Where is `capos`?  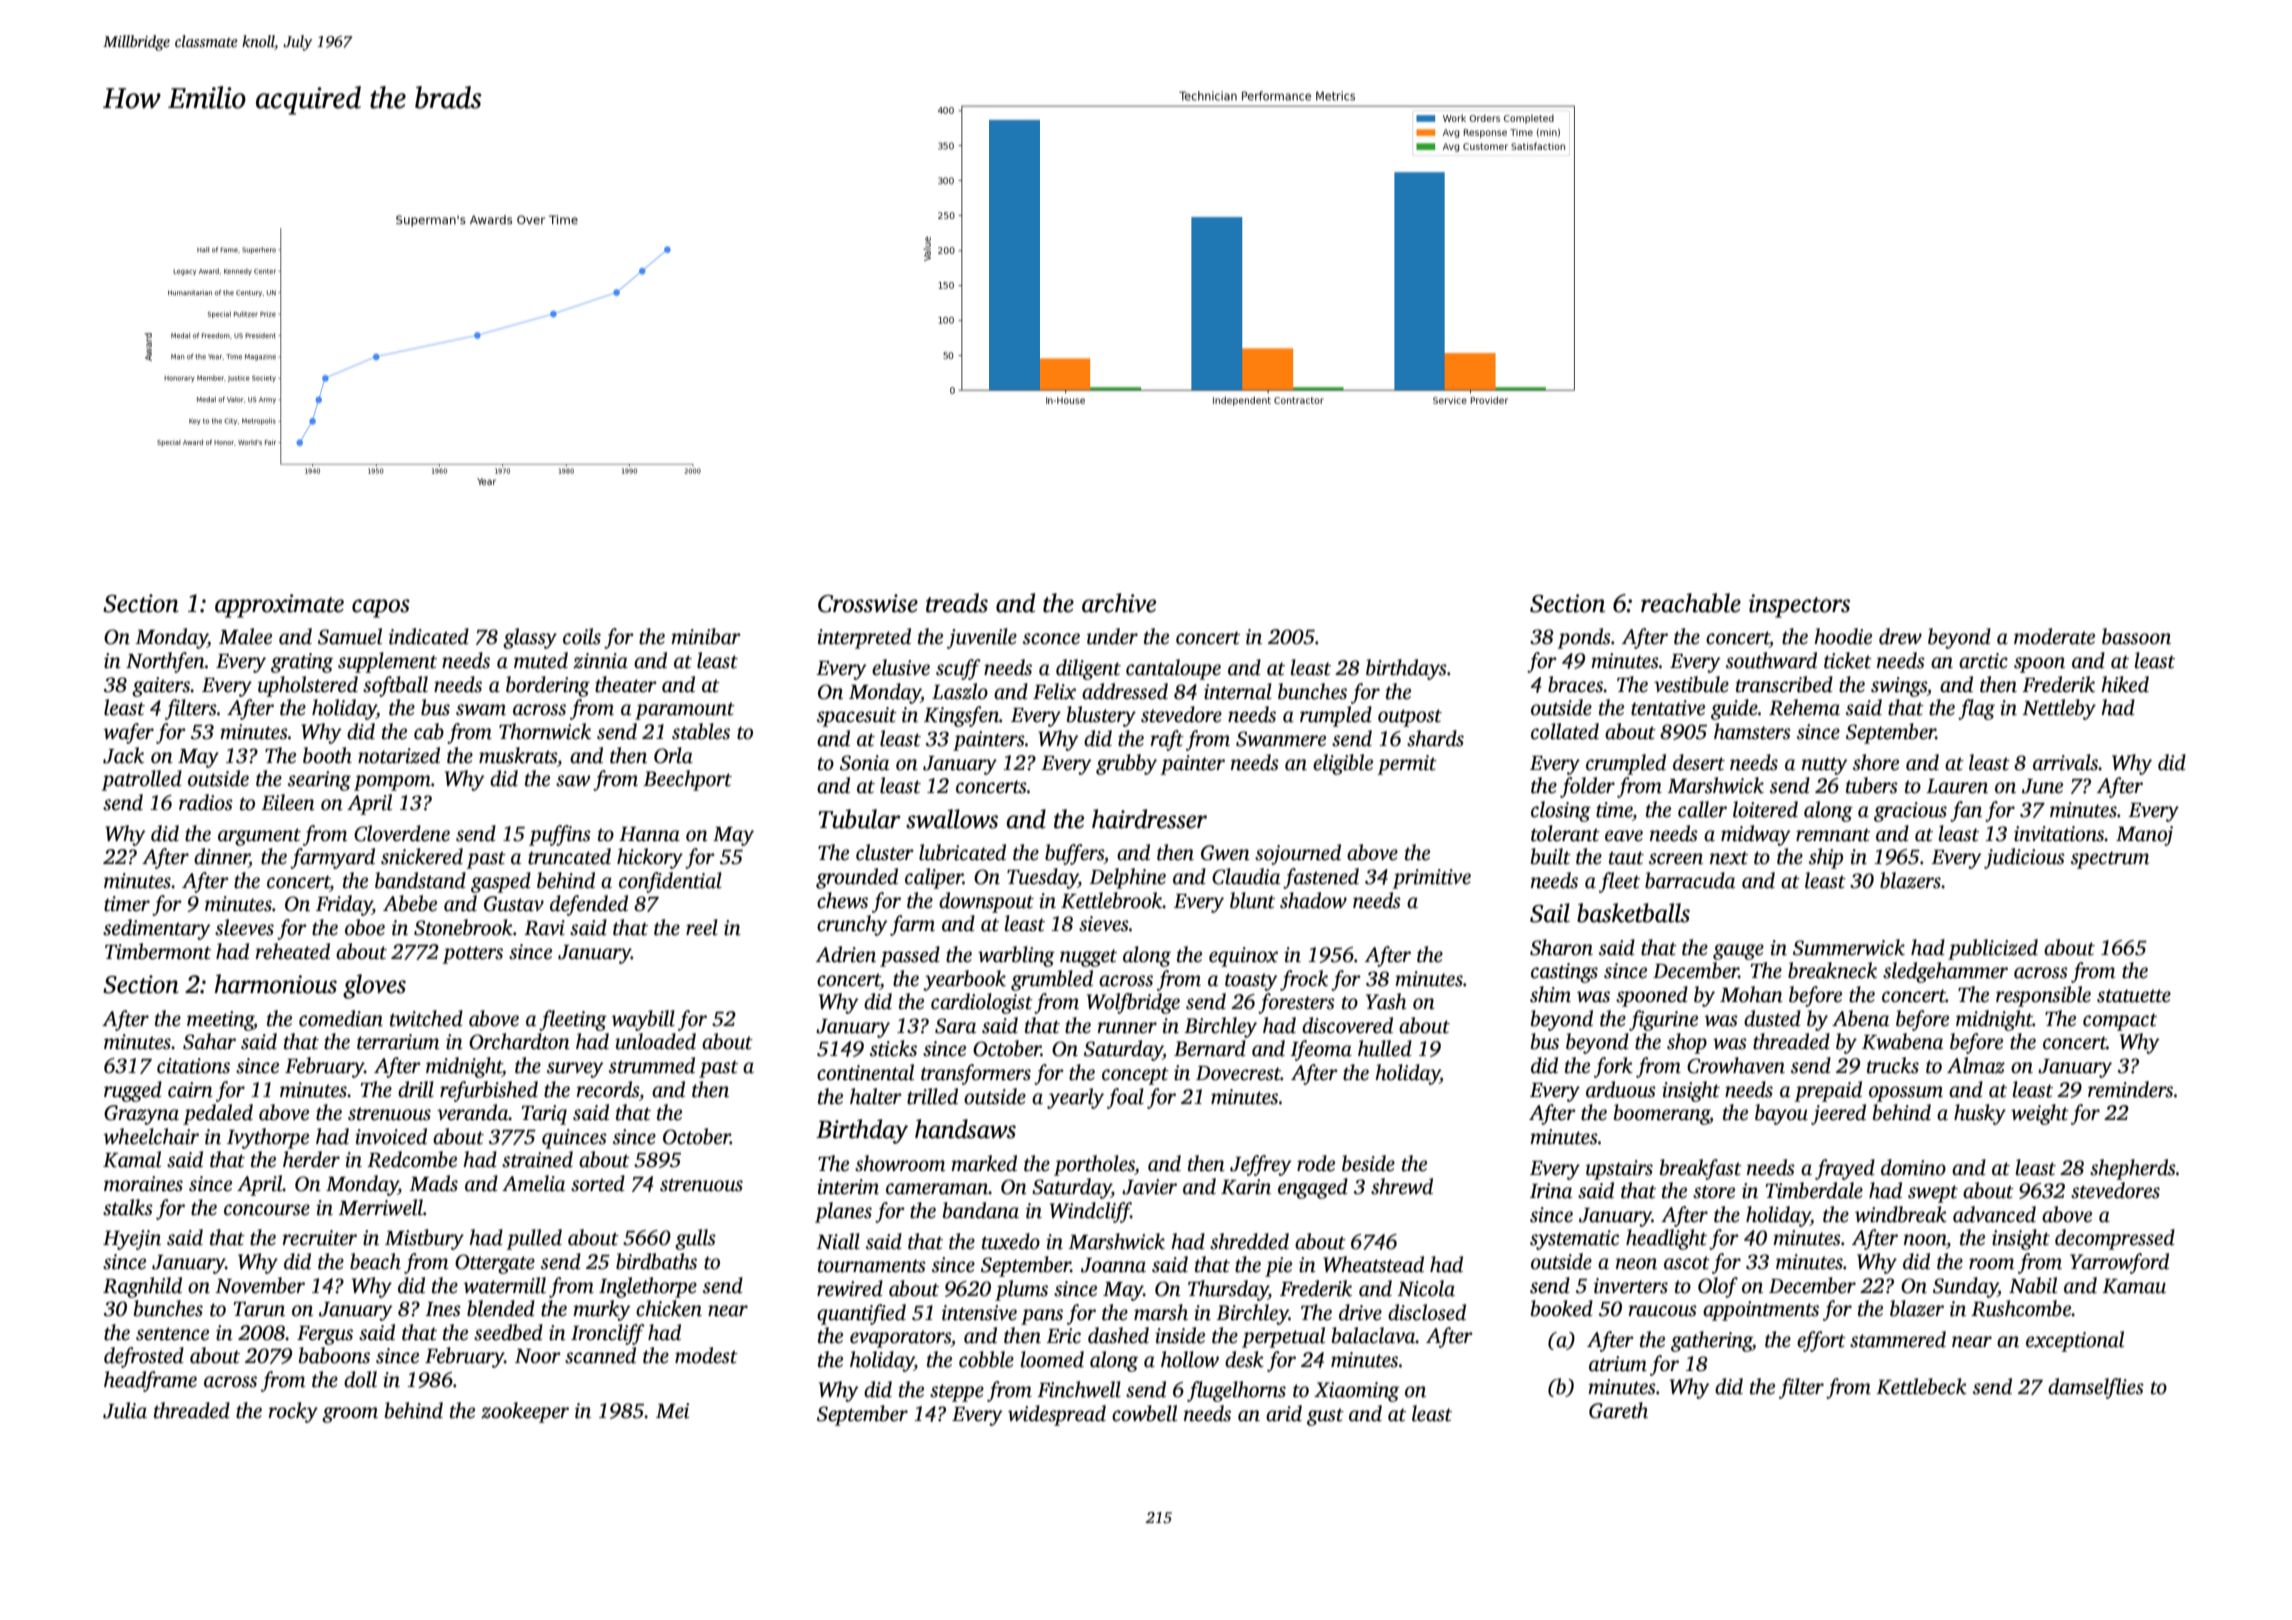
capos is located at coordinates (381, 608).
